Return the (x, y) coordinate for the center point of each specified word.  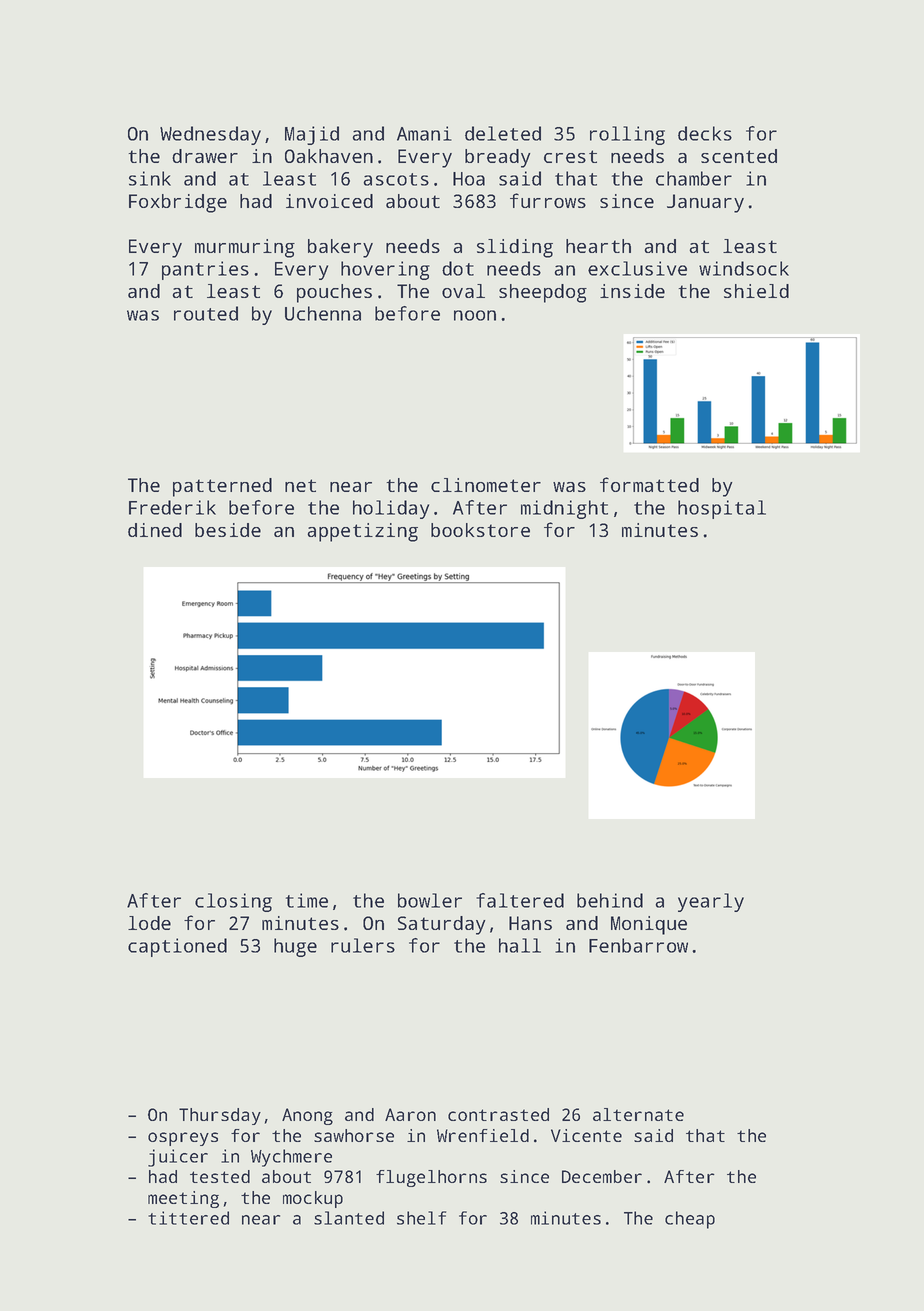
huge (295, 947)
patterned (222, 487)
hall (520, 945)
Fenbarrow (638, 945)
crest (570, 156)
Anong (307, 1116)
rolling (627, 135)
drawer (205, 156)
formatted (649, 484)
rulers (363, 945)
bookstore (480, 530)
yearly (711, 902)
